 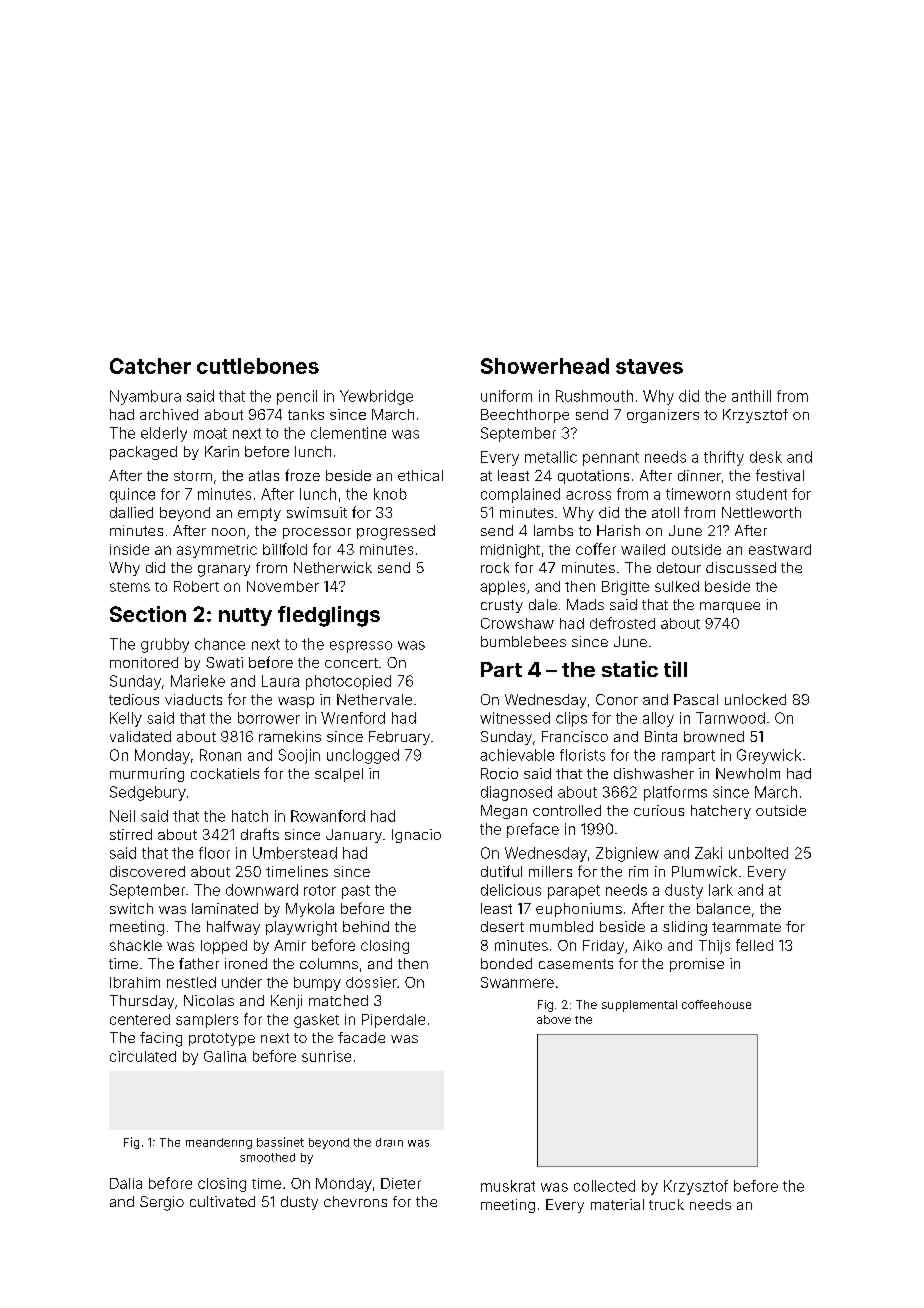 What do you see at coordinates (150, 366) in the screenshot?
I see `Catcher` at bounding box center [150, 366].
